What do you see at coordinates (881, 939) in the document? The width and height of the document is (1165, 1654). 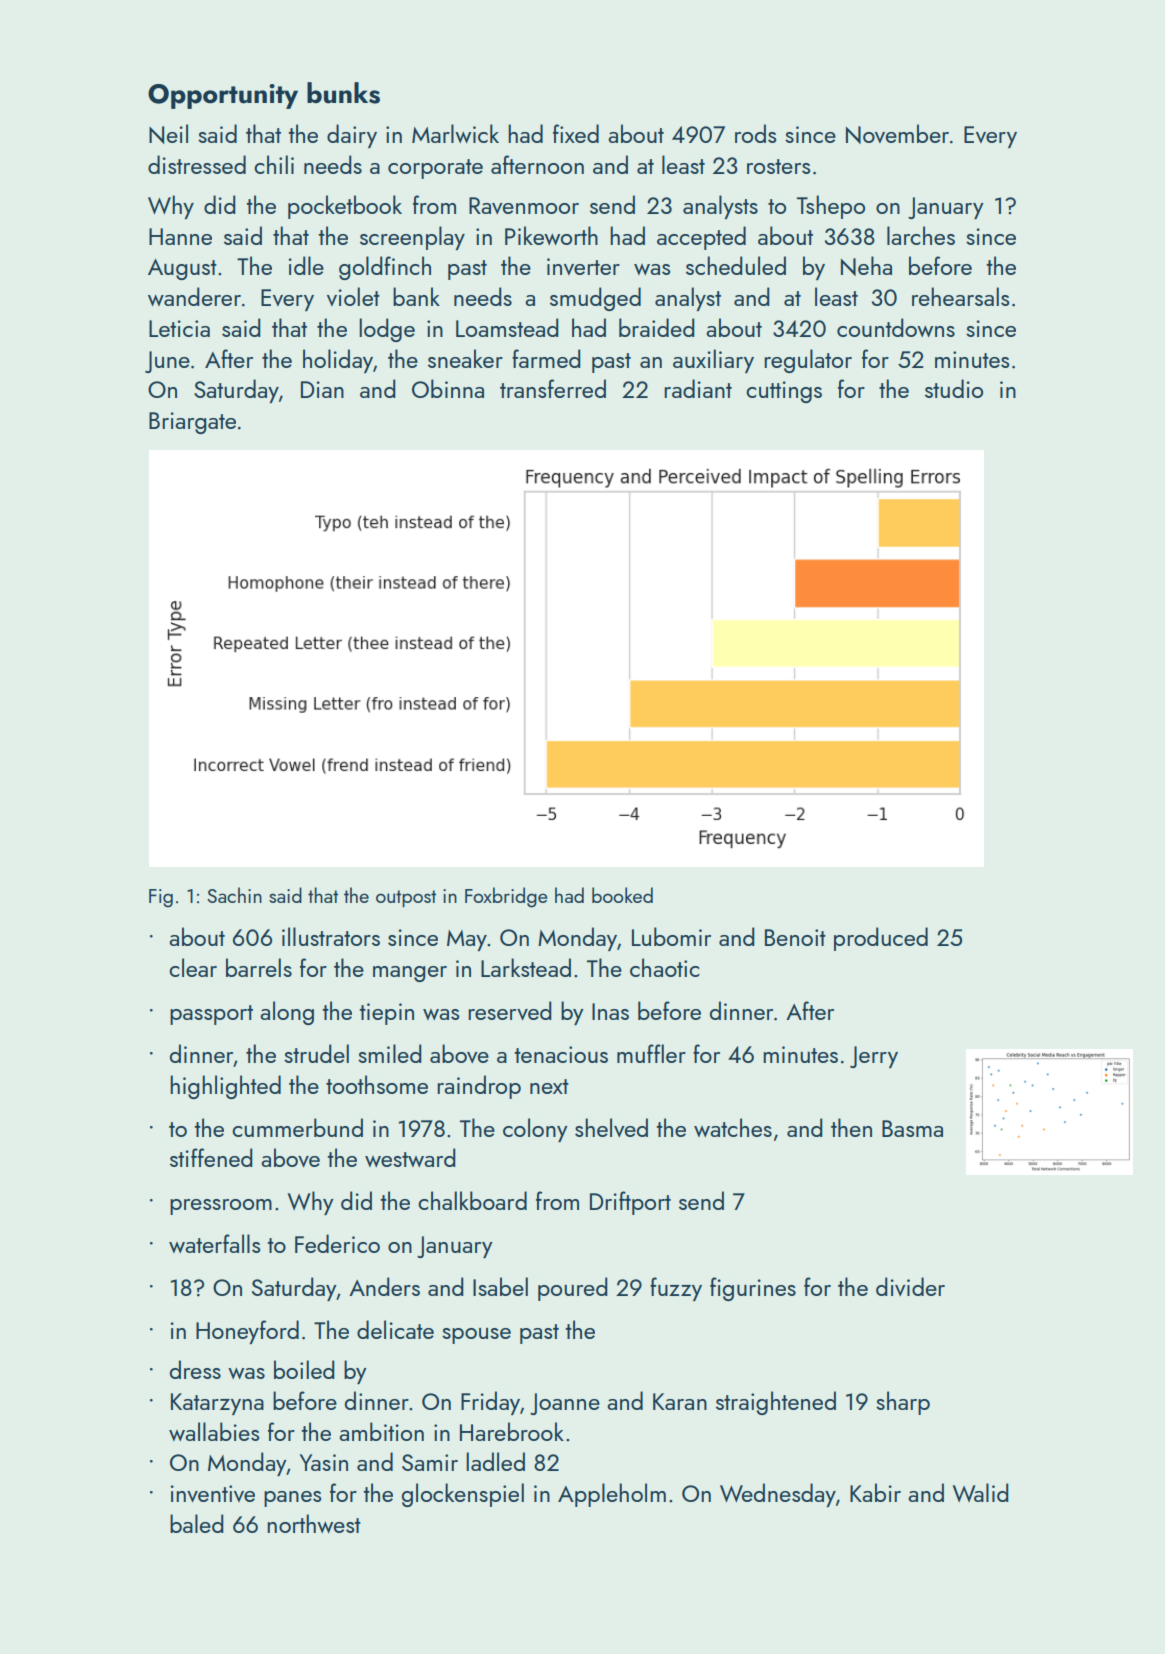 I see `produced` at bounding box center [881, 939].
